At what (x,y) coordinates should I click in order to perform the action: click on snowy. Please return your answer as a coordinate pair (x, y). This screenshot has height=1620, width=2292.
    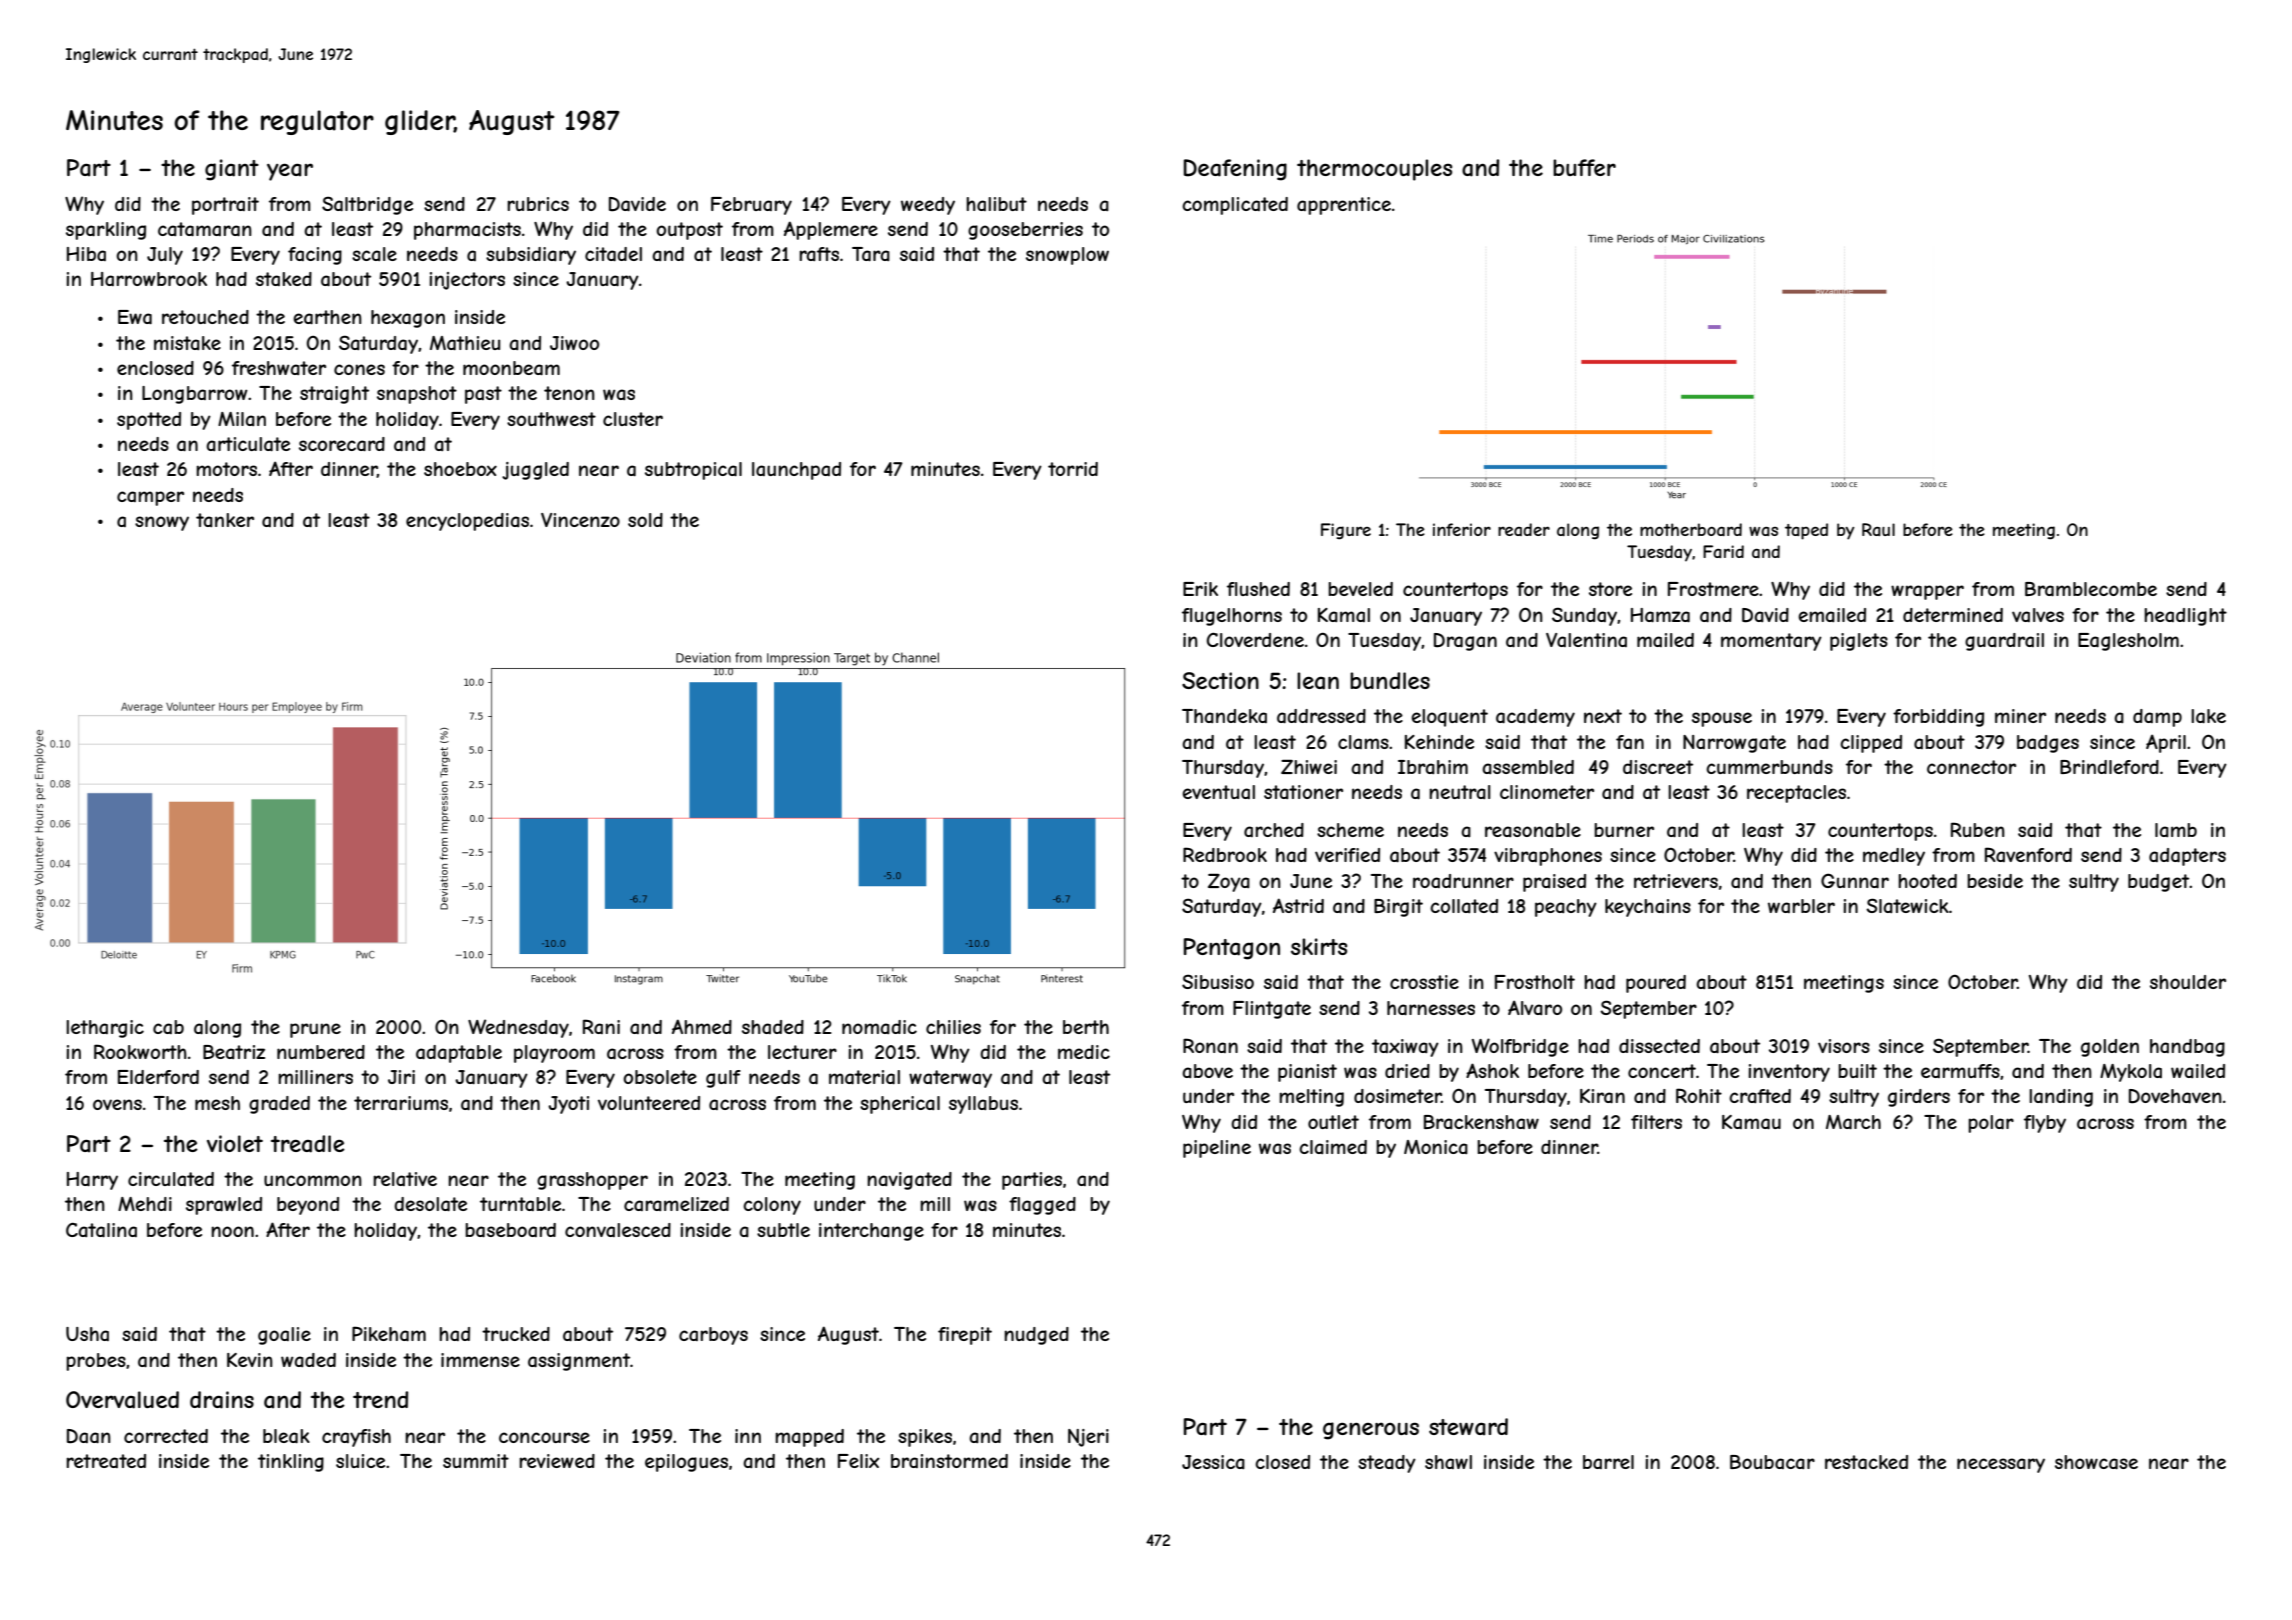
    Looking at the image, I should click on (162, 523).
